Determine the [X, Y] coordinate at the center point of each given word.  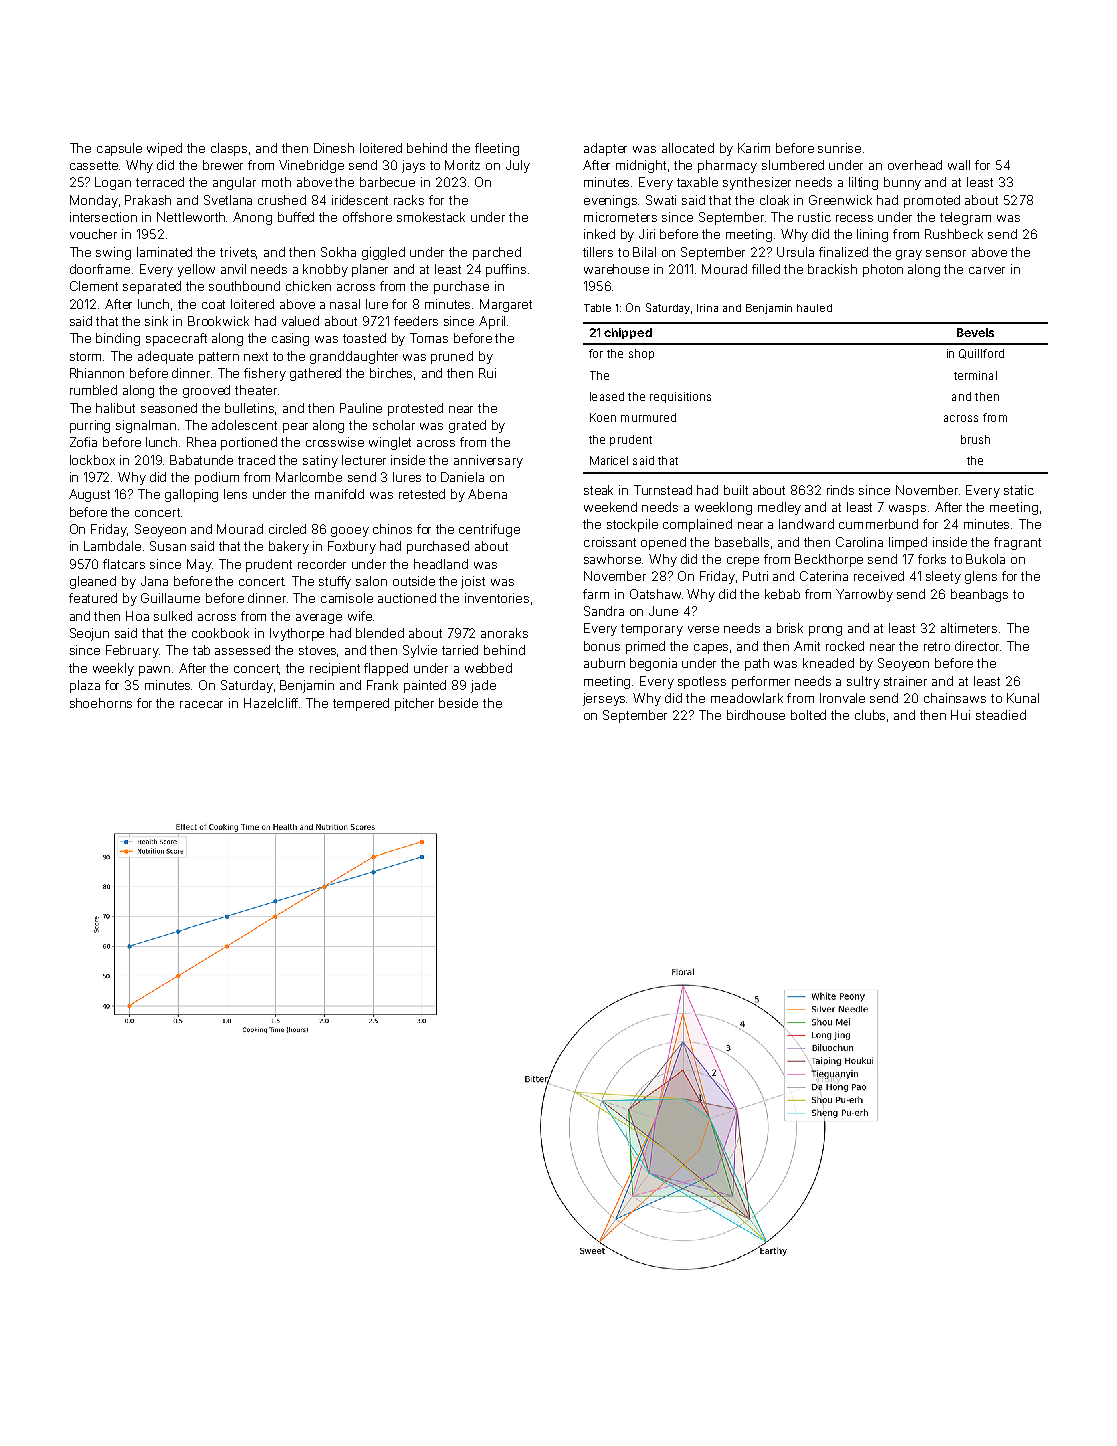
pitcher [414, 704]
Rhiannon [97, 373]
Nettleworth [191, 217]
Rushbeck [954, 234]
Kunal [1023, 698]
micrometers [620, 217]
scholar [394, 425]
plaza [85, 686]
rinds [840, 490]
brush [975, 439]
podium [217, 478]
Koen [603, 417]
